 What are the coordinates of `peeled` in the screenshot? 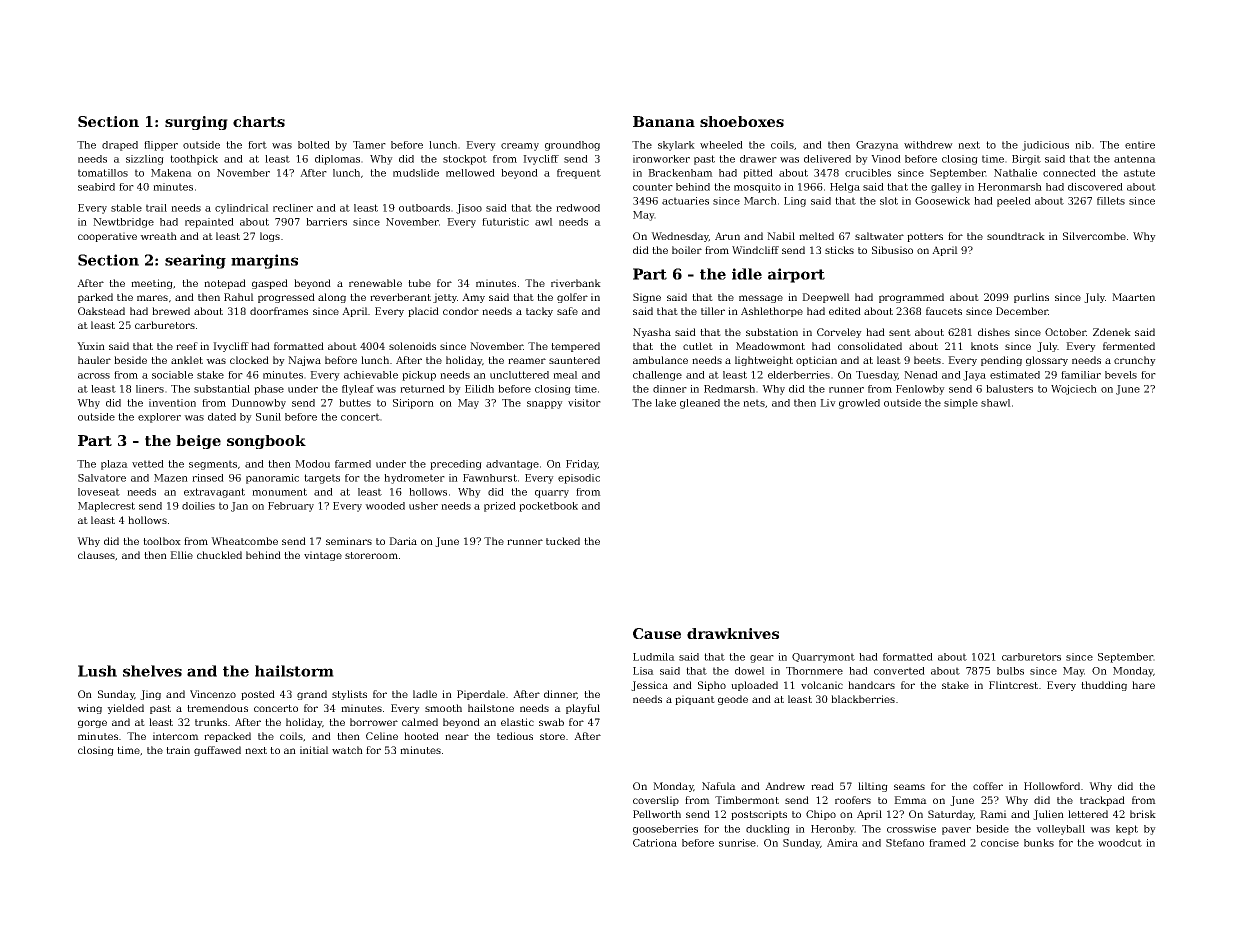 It's located at (1014, 202).
